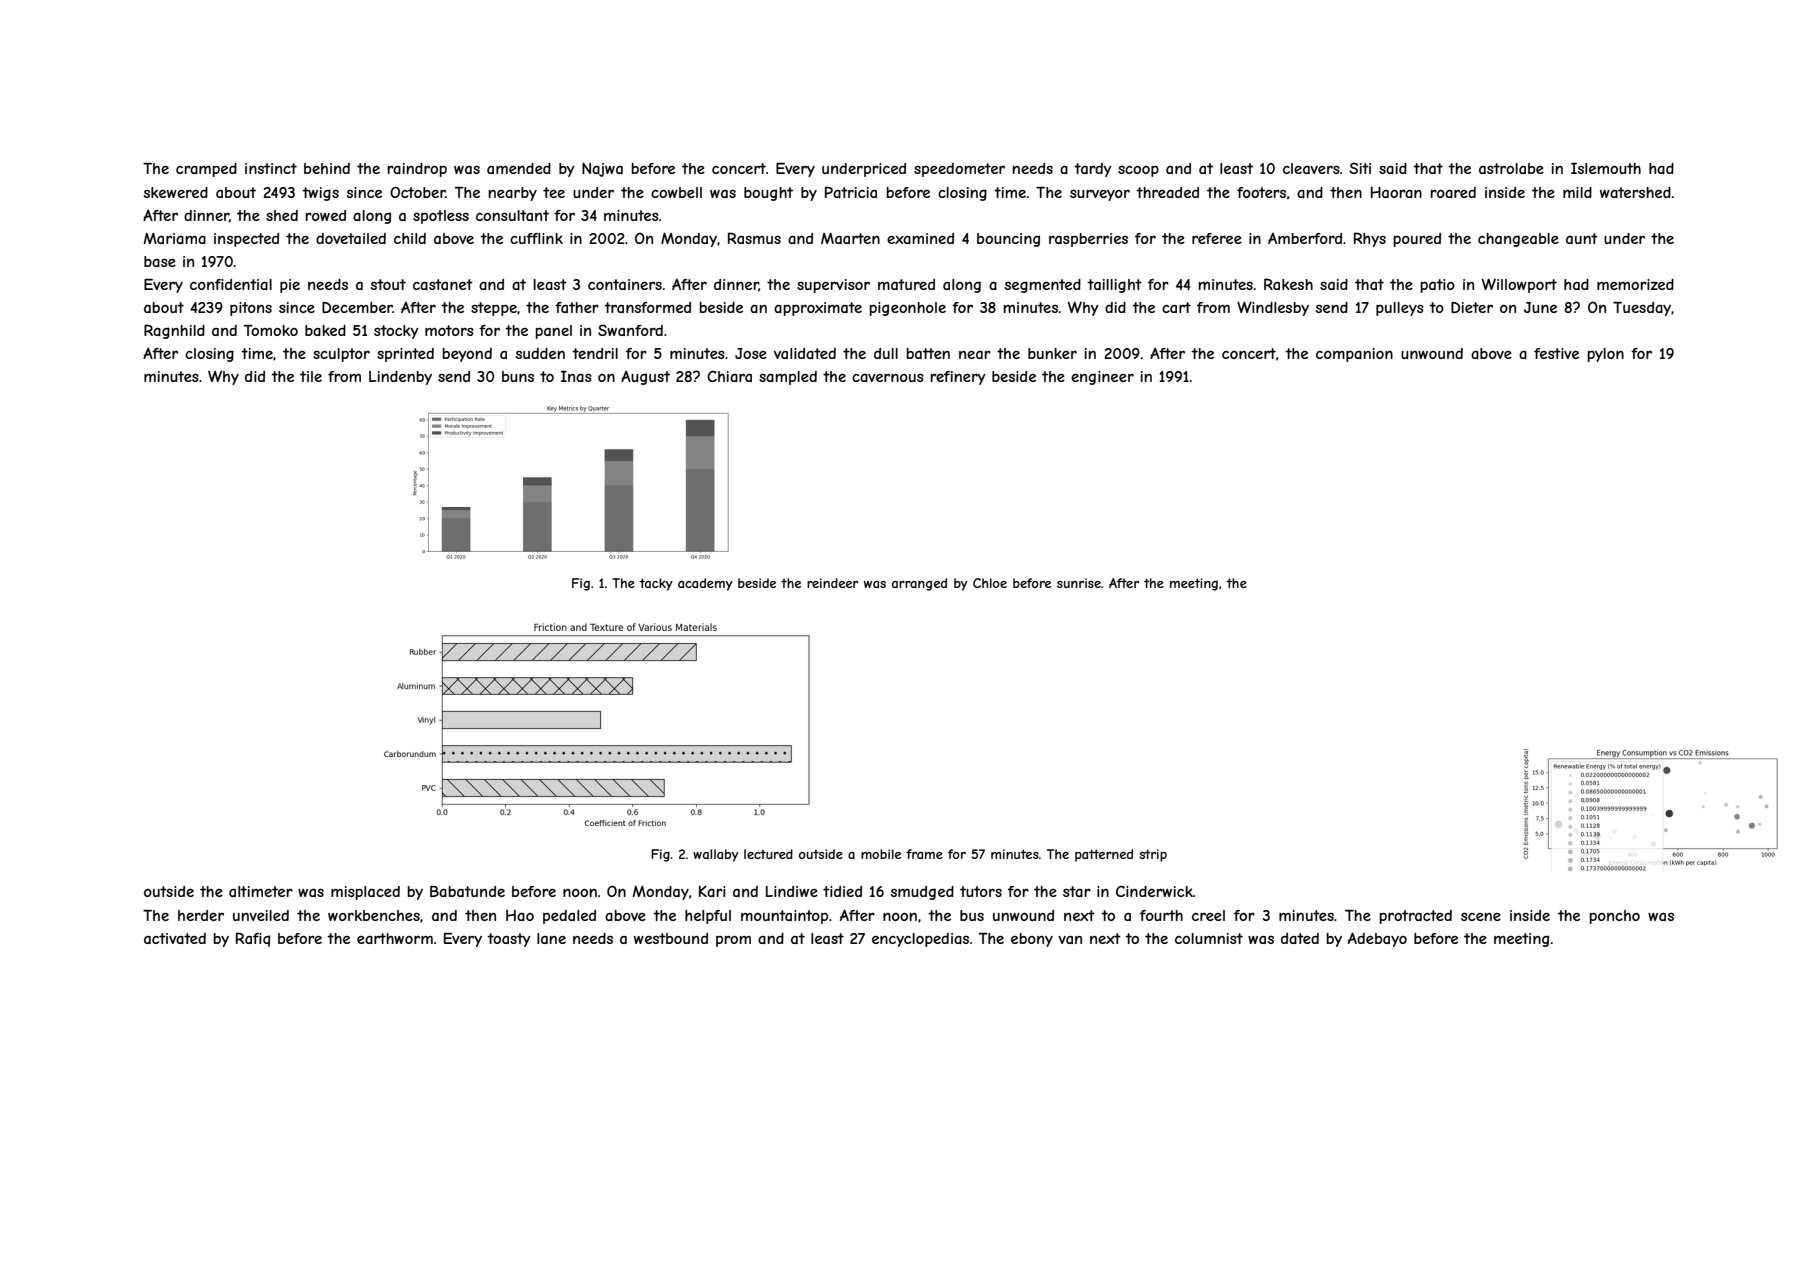  I want to click on tile, so click(311, 376).
